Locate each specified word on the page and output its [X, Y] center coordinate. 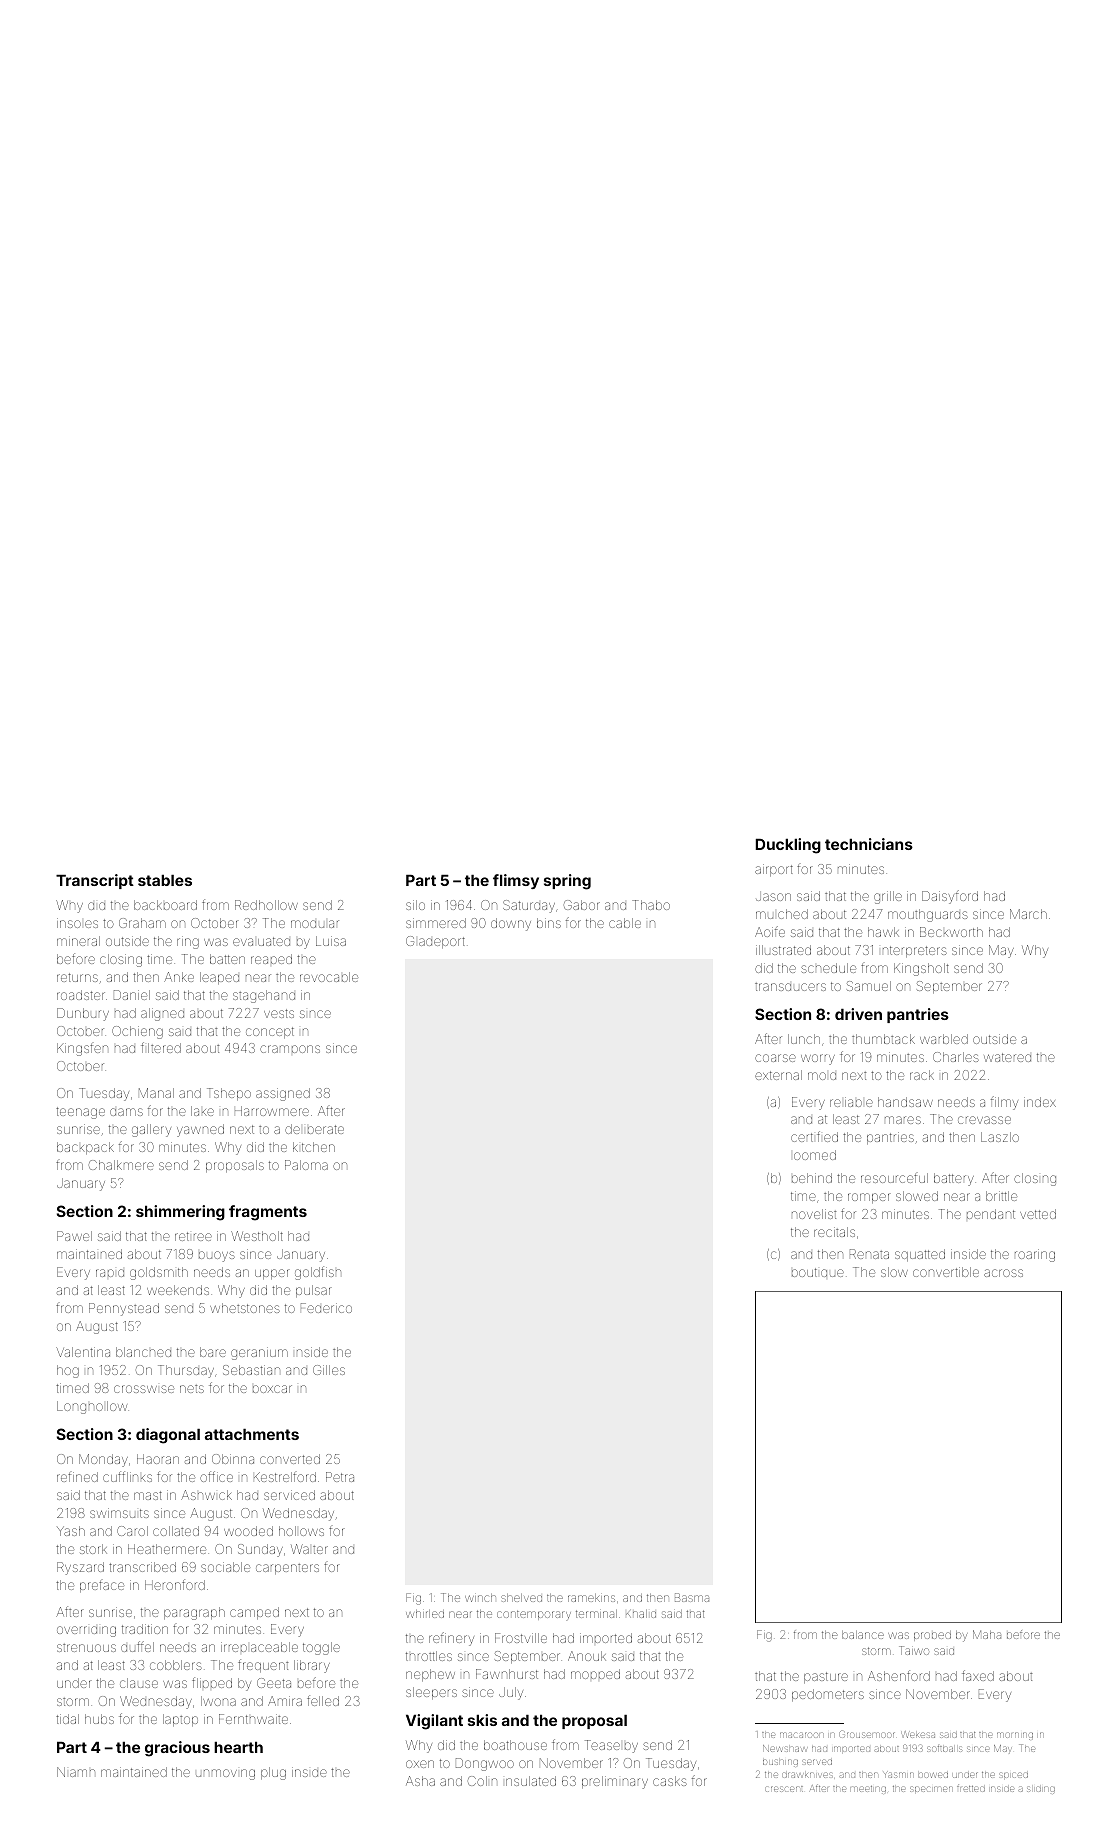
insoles [77, 923]
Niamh [76, 1772]
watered [1007, 1057]
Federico [326, 1308]
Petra [340, 1477]
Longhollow [92, 1407]
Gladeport [435, 942]
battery [954, 1179]
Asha [420, 1781]
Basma [692, 1597]
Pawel [74, 1236]
